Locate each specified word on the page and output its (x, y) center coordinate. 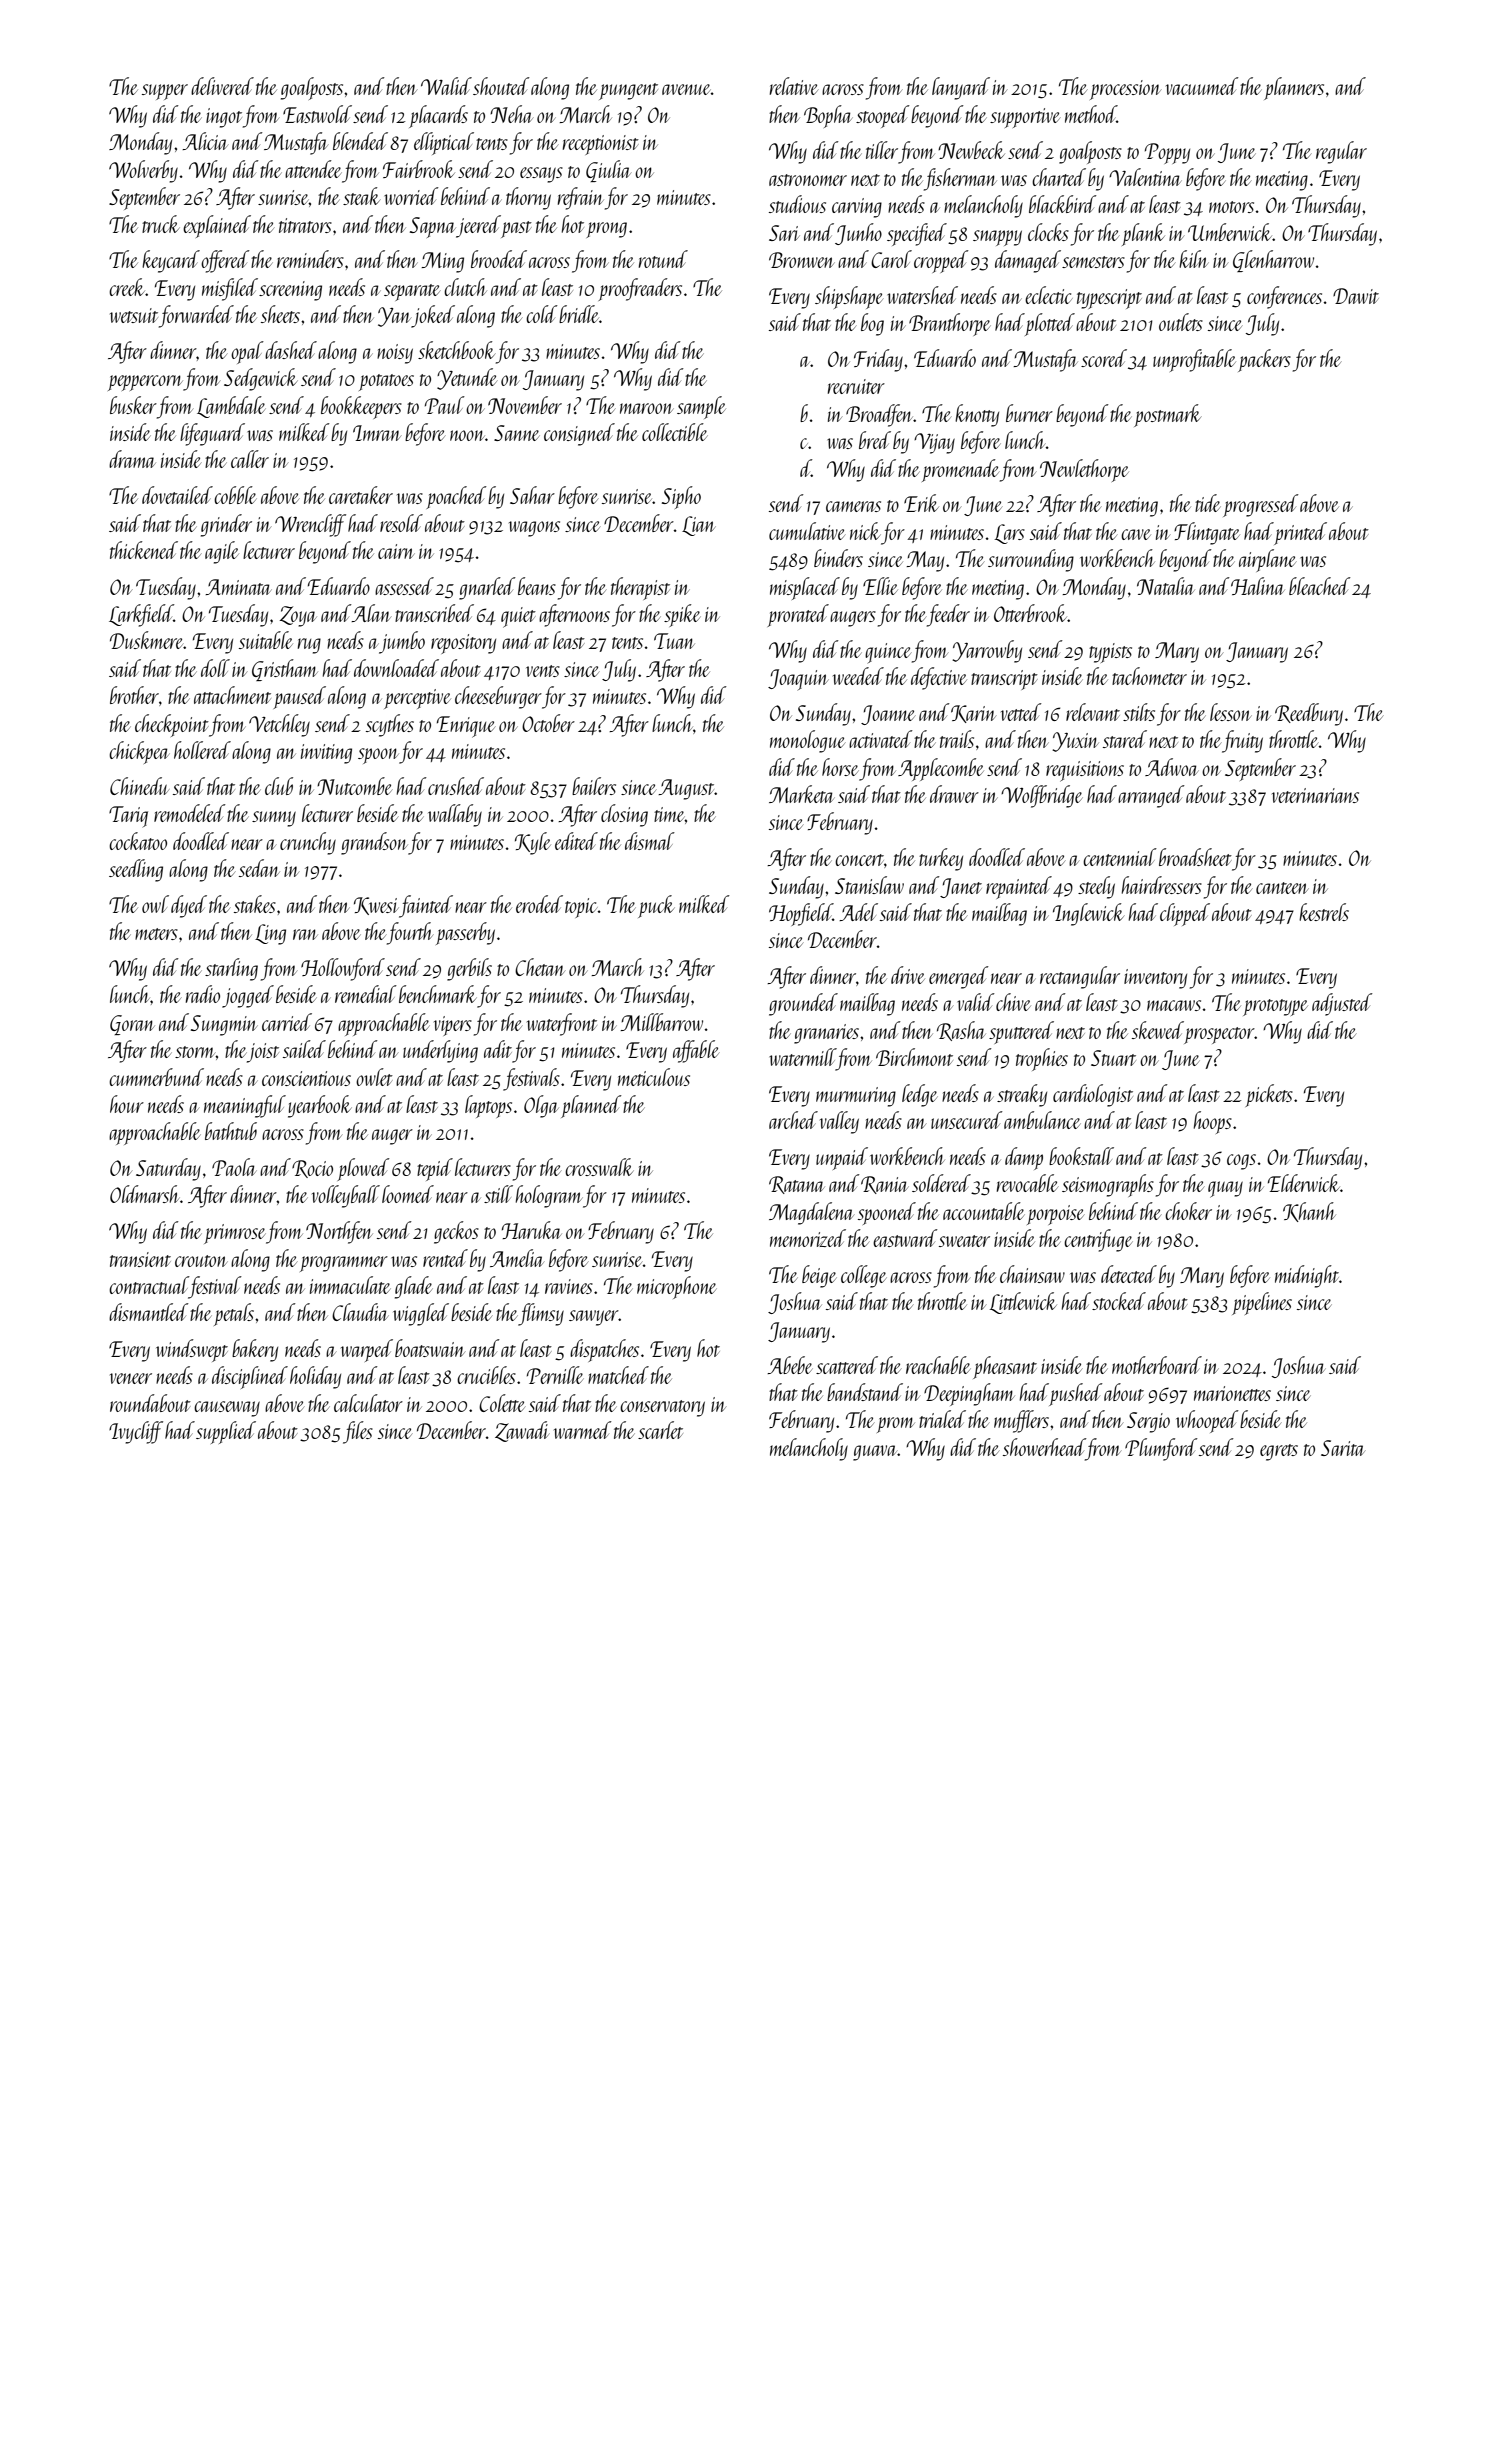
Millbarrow (661, 1022)
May (925, 561)
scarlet (660, 1430)
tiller (882, 150)
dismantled (148, 1312)
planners (1294, 88)
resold (401, 523)
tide (1208, 503)
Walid (446, 86)
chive (1013, 1002)
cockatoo (138, 841)
